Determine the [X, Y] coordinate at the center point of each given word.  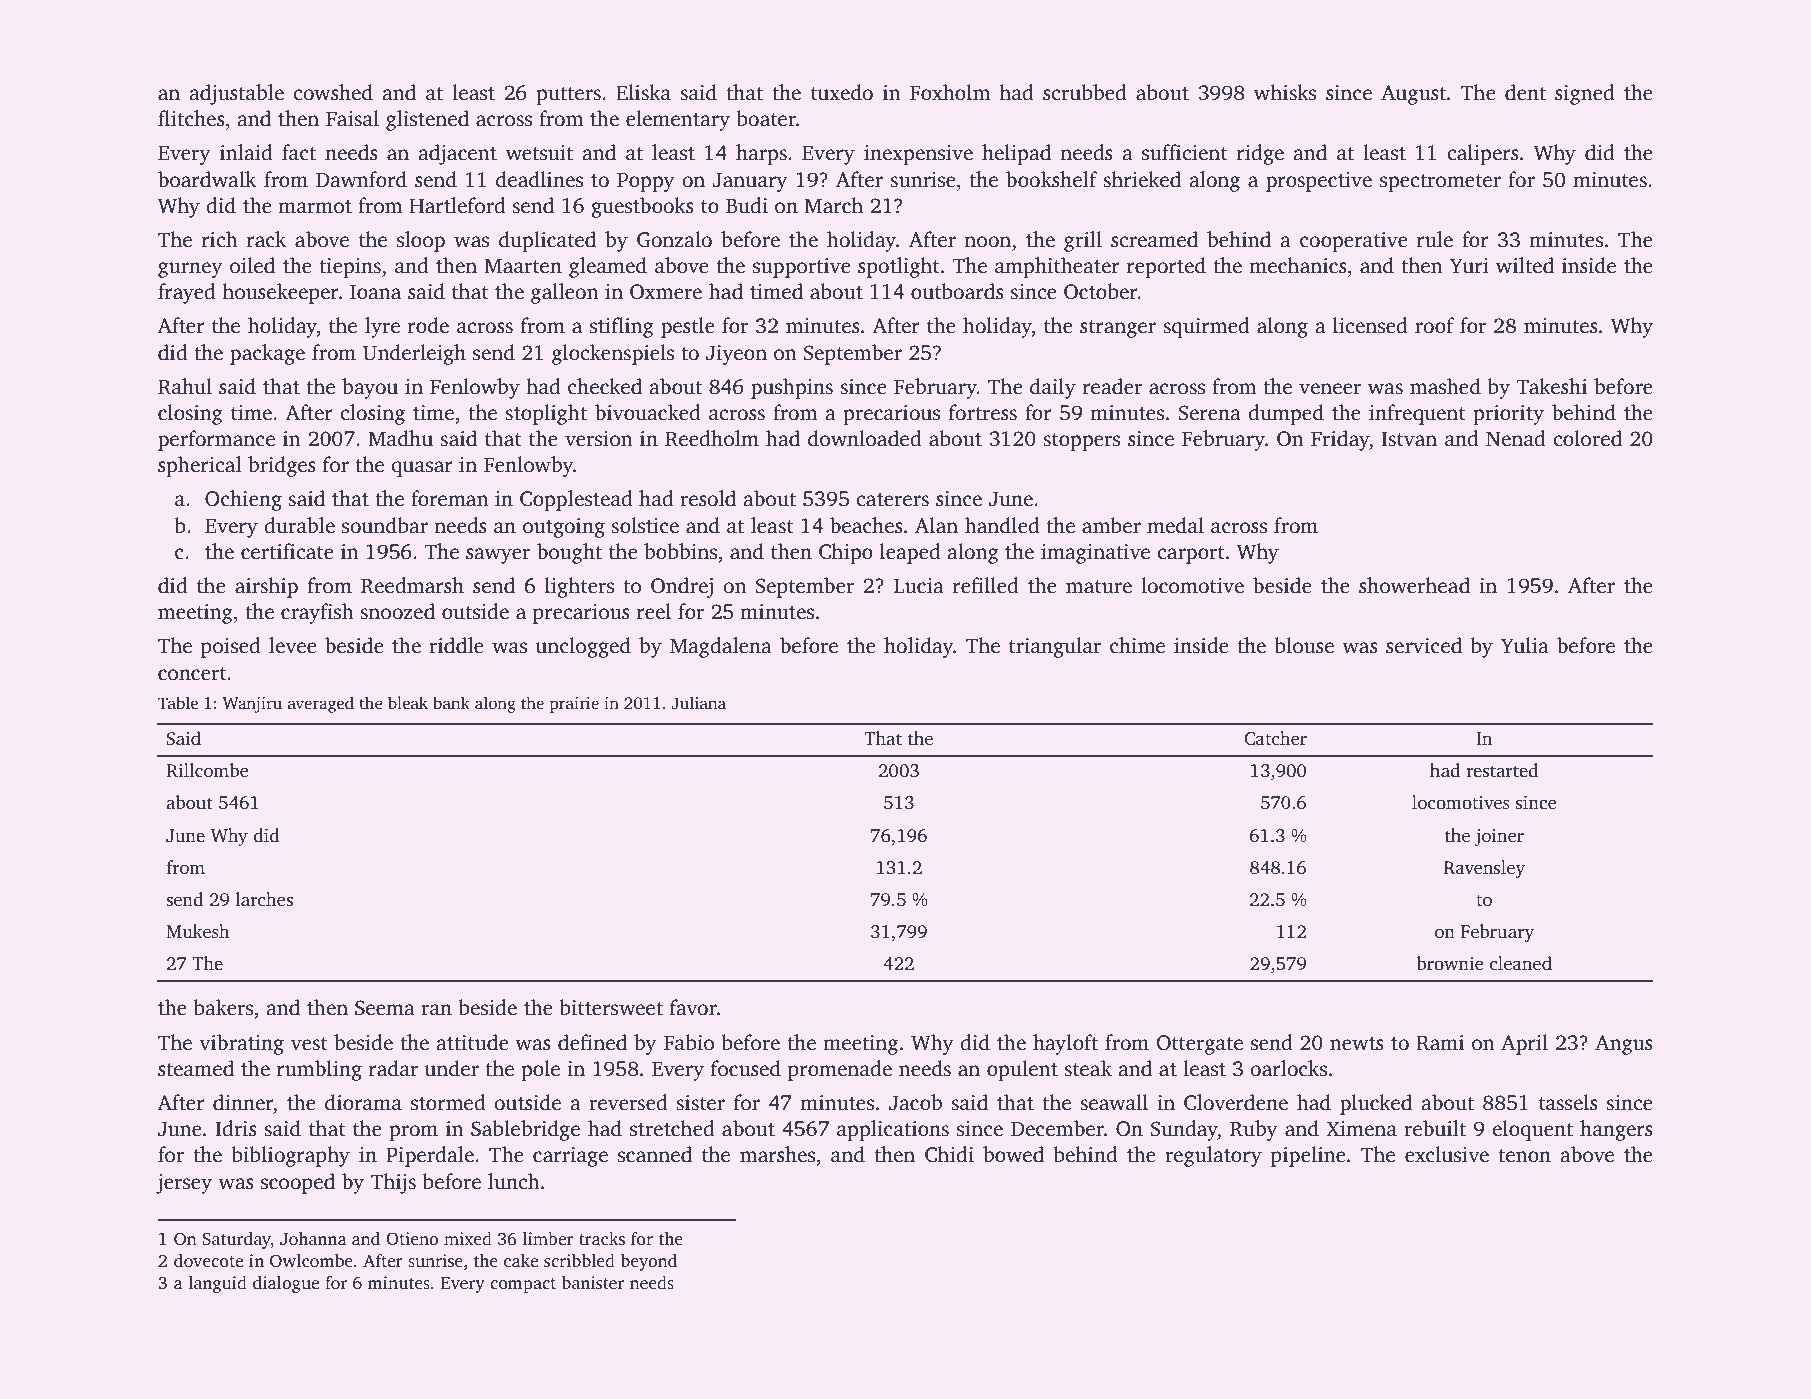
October [1101, 291]
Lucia [919, 586]
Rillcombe [207, 770]
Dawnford [361, 179]
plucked [1376, 1104]
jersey [184, 1184]
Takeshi [1551, 386]
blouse [1304, 645]
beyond [649, 1262]
